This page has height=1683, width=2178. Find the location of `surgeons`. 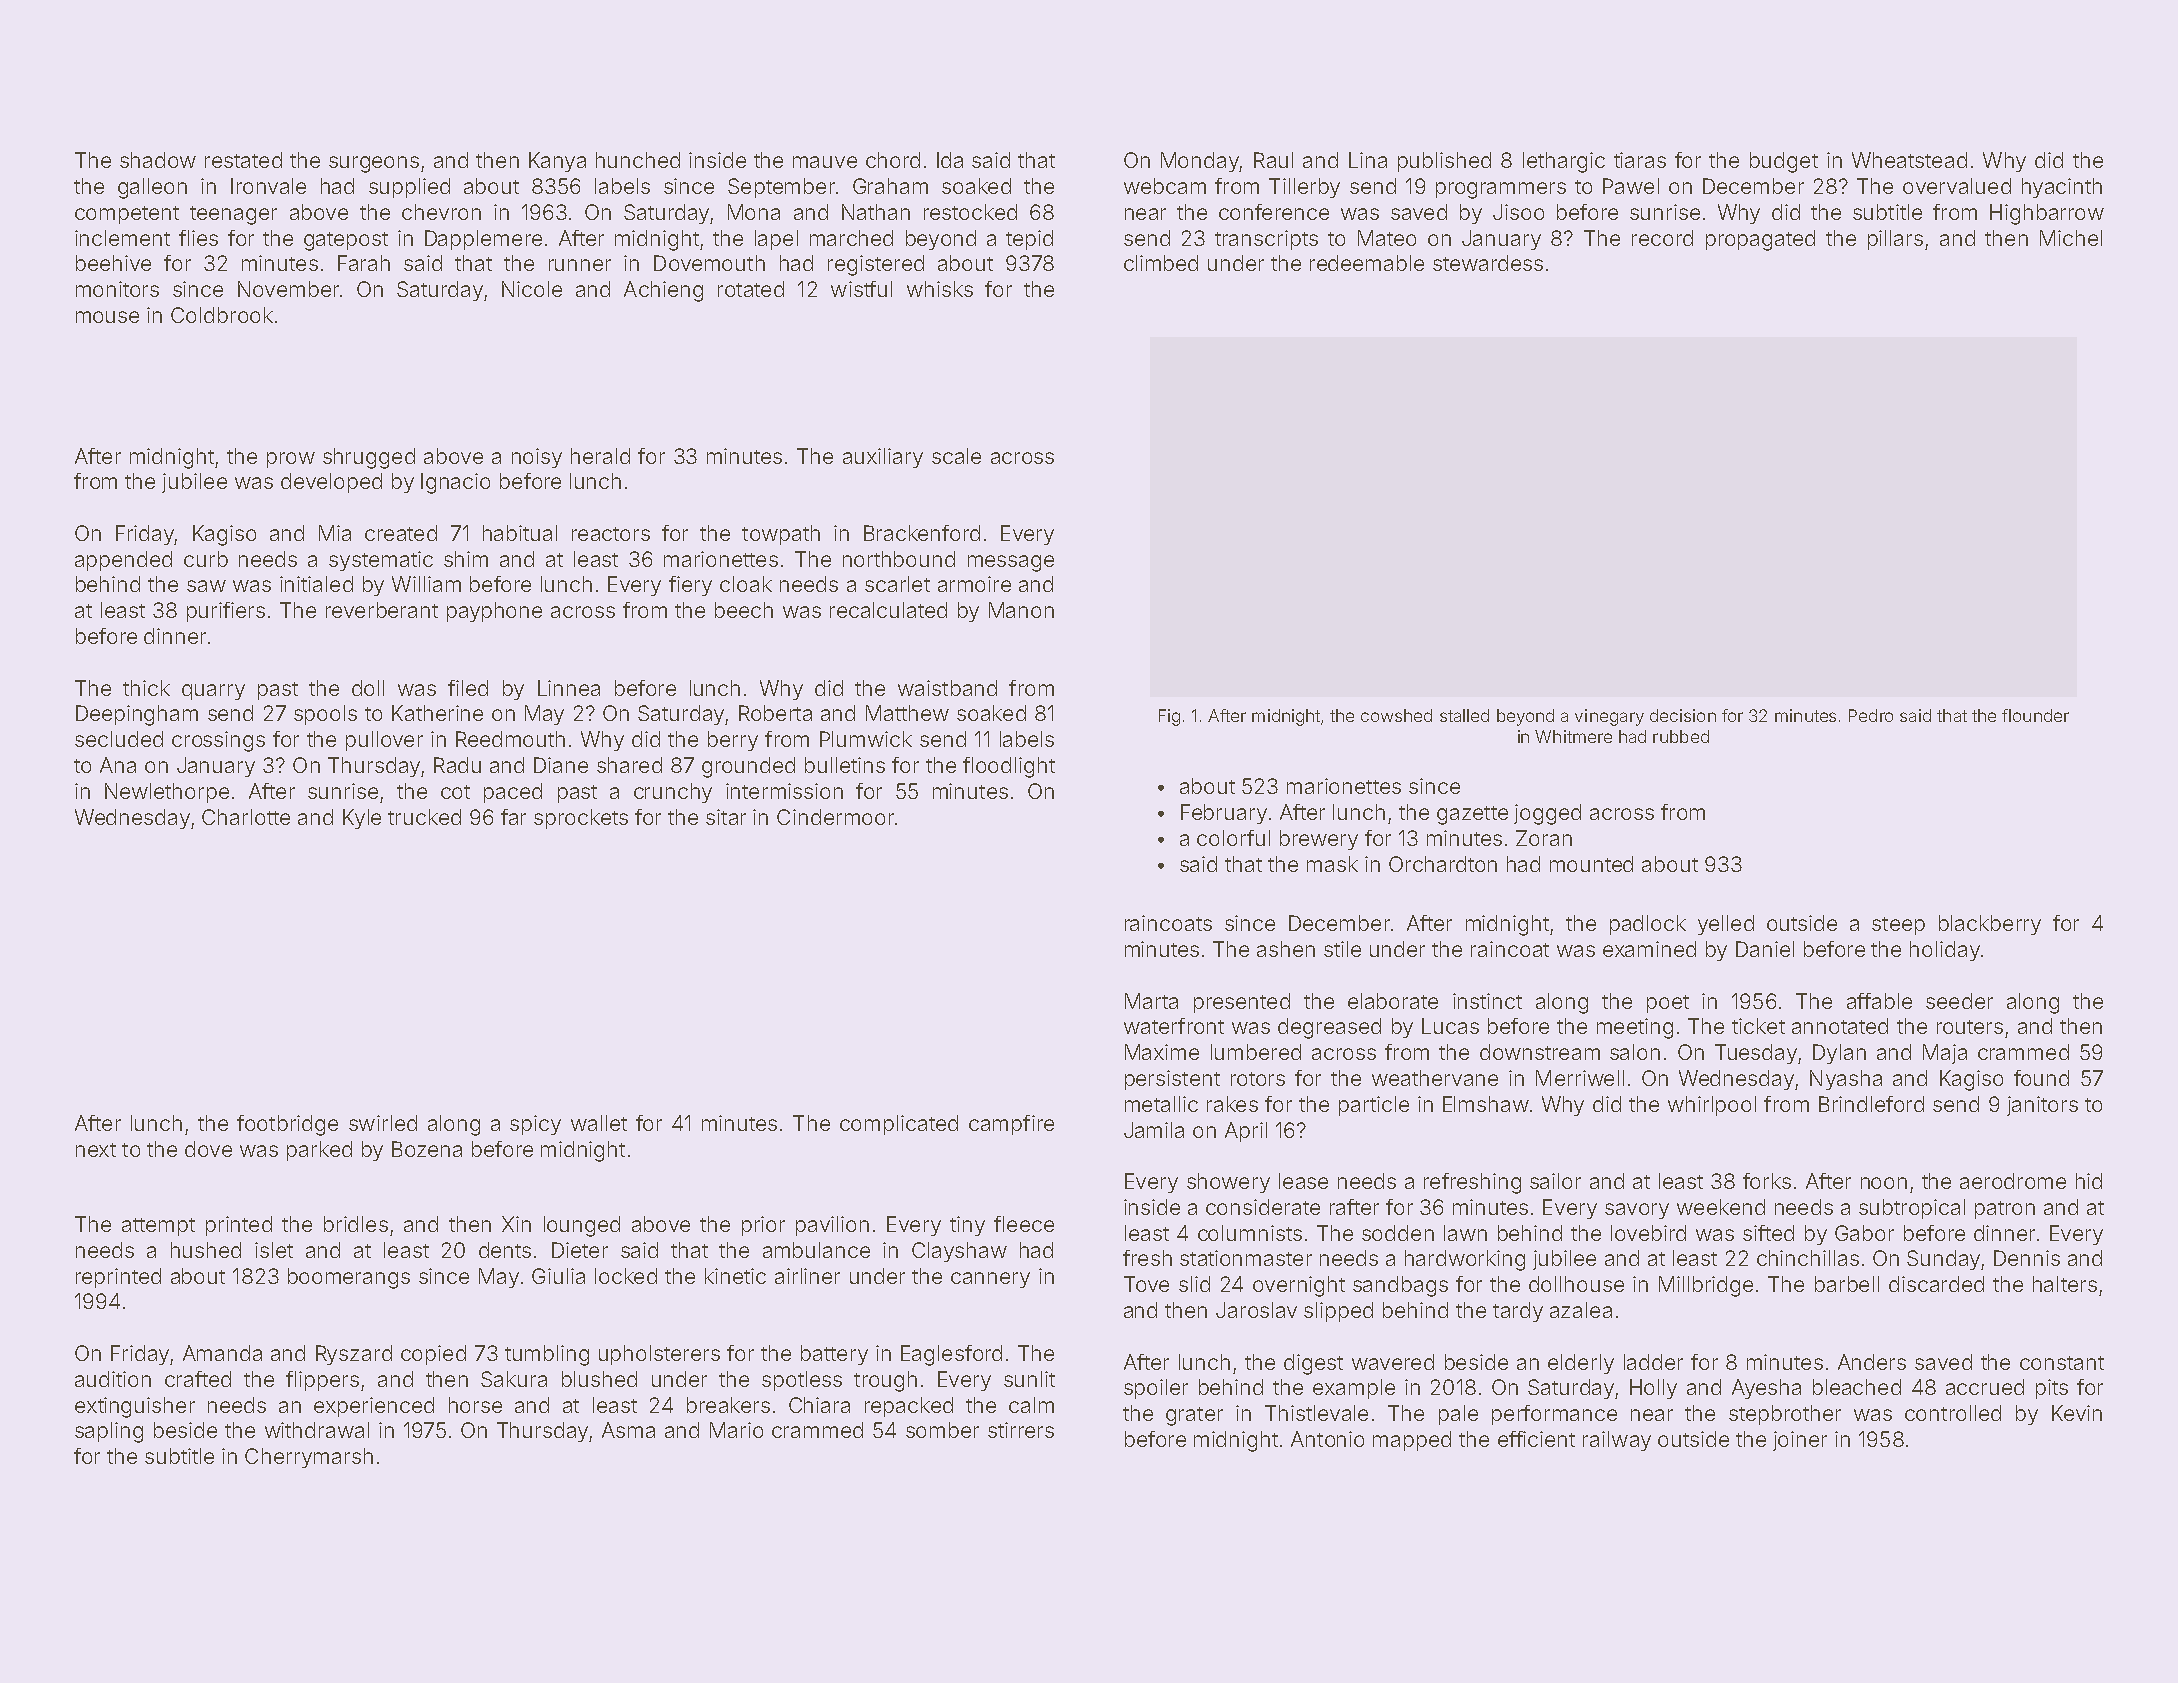

surgeons is located at coordinates (374, 164).
